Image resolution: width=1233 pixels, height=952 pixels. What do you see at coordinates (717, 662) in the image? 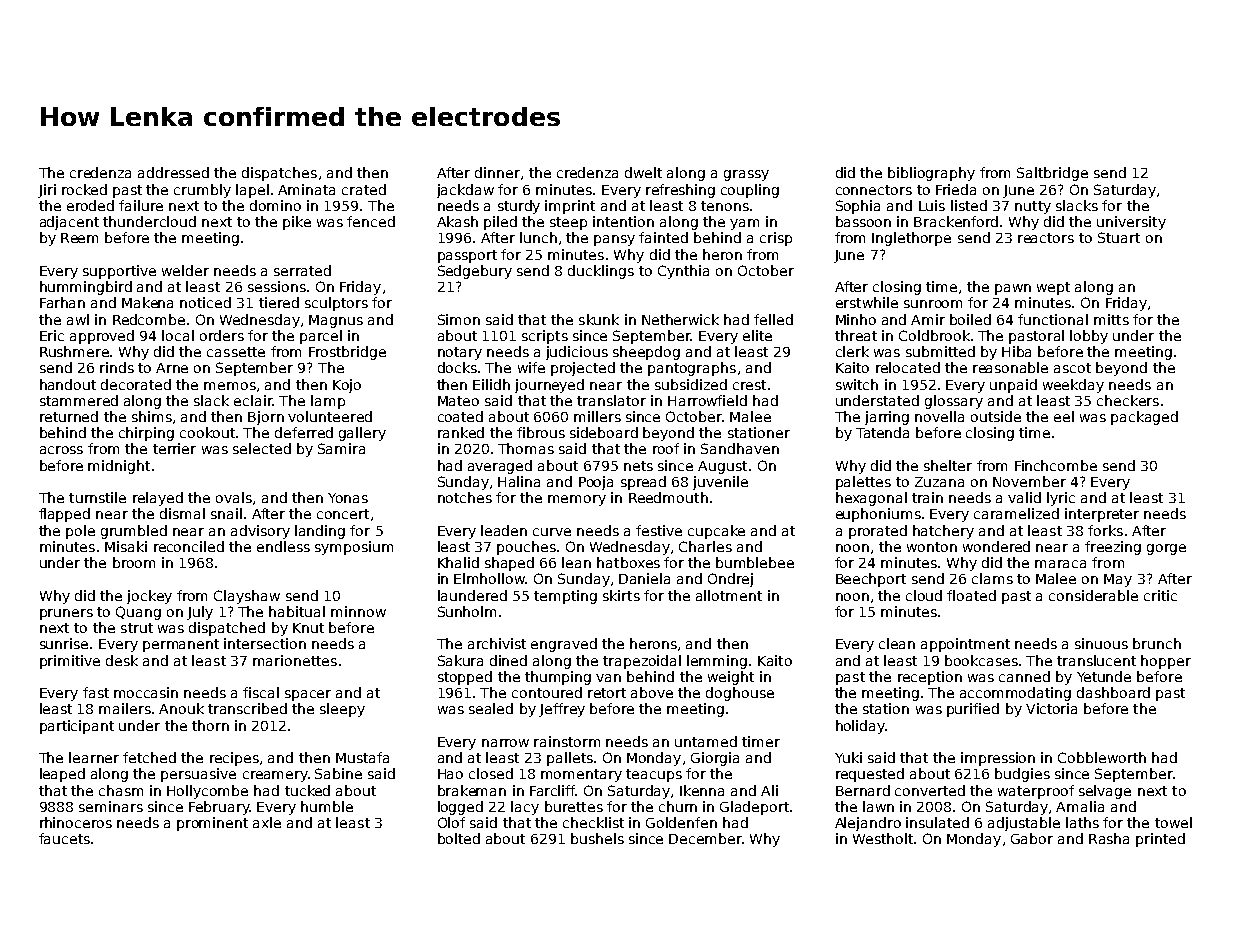
I see `lemming` at bounding box center [717, 662].
